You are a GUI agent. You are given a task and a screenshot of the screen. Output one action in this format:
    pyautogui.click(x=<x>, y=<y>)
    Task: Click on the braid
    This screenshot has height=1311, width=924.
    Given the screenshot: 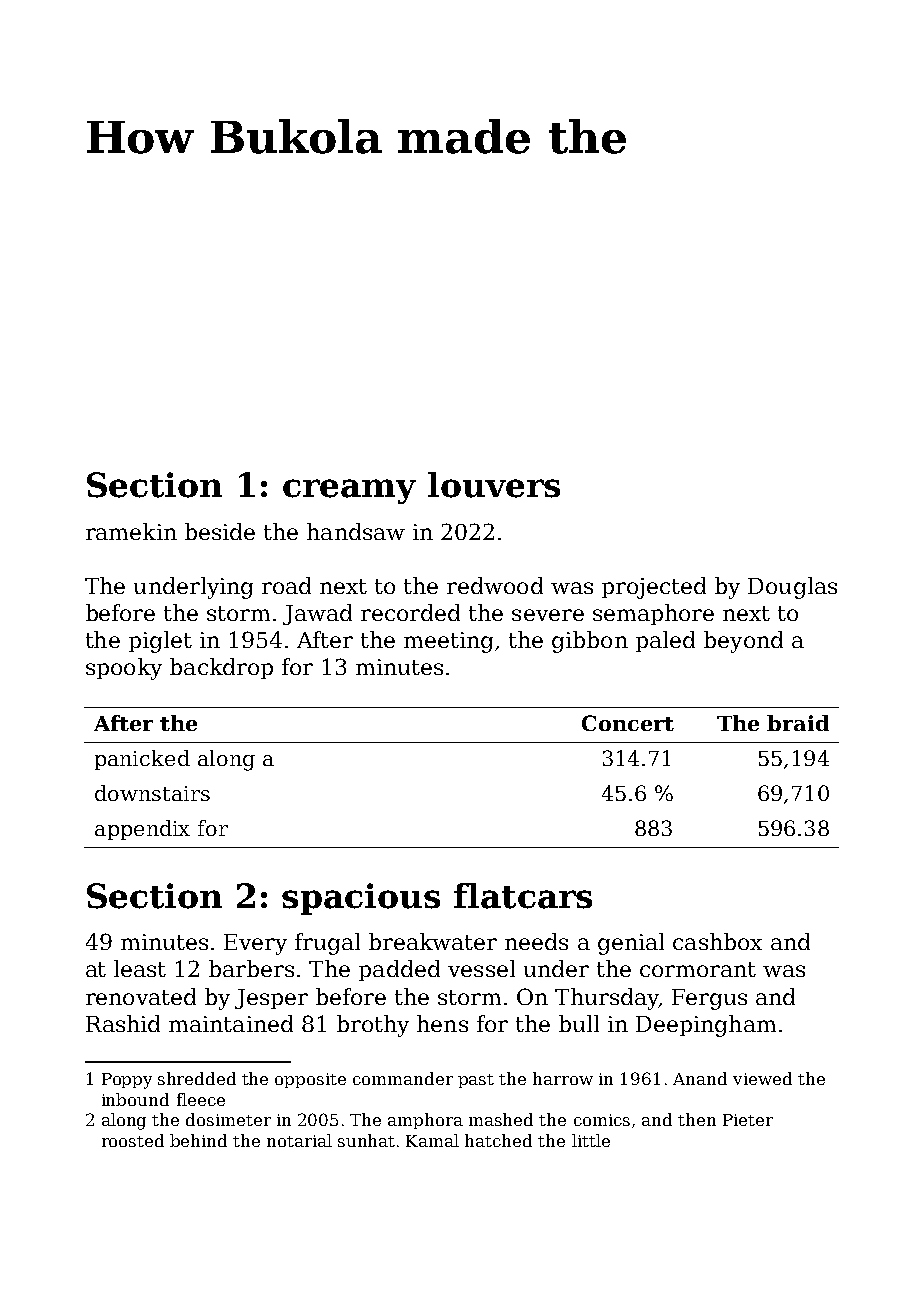 What is the action you would take?
    pyautogui.click(x=798, y=723)
